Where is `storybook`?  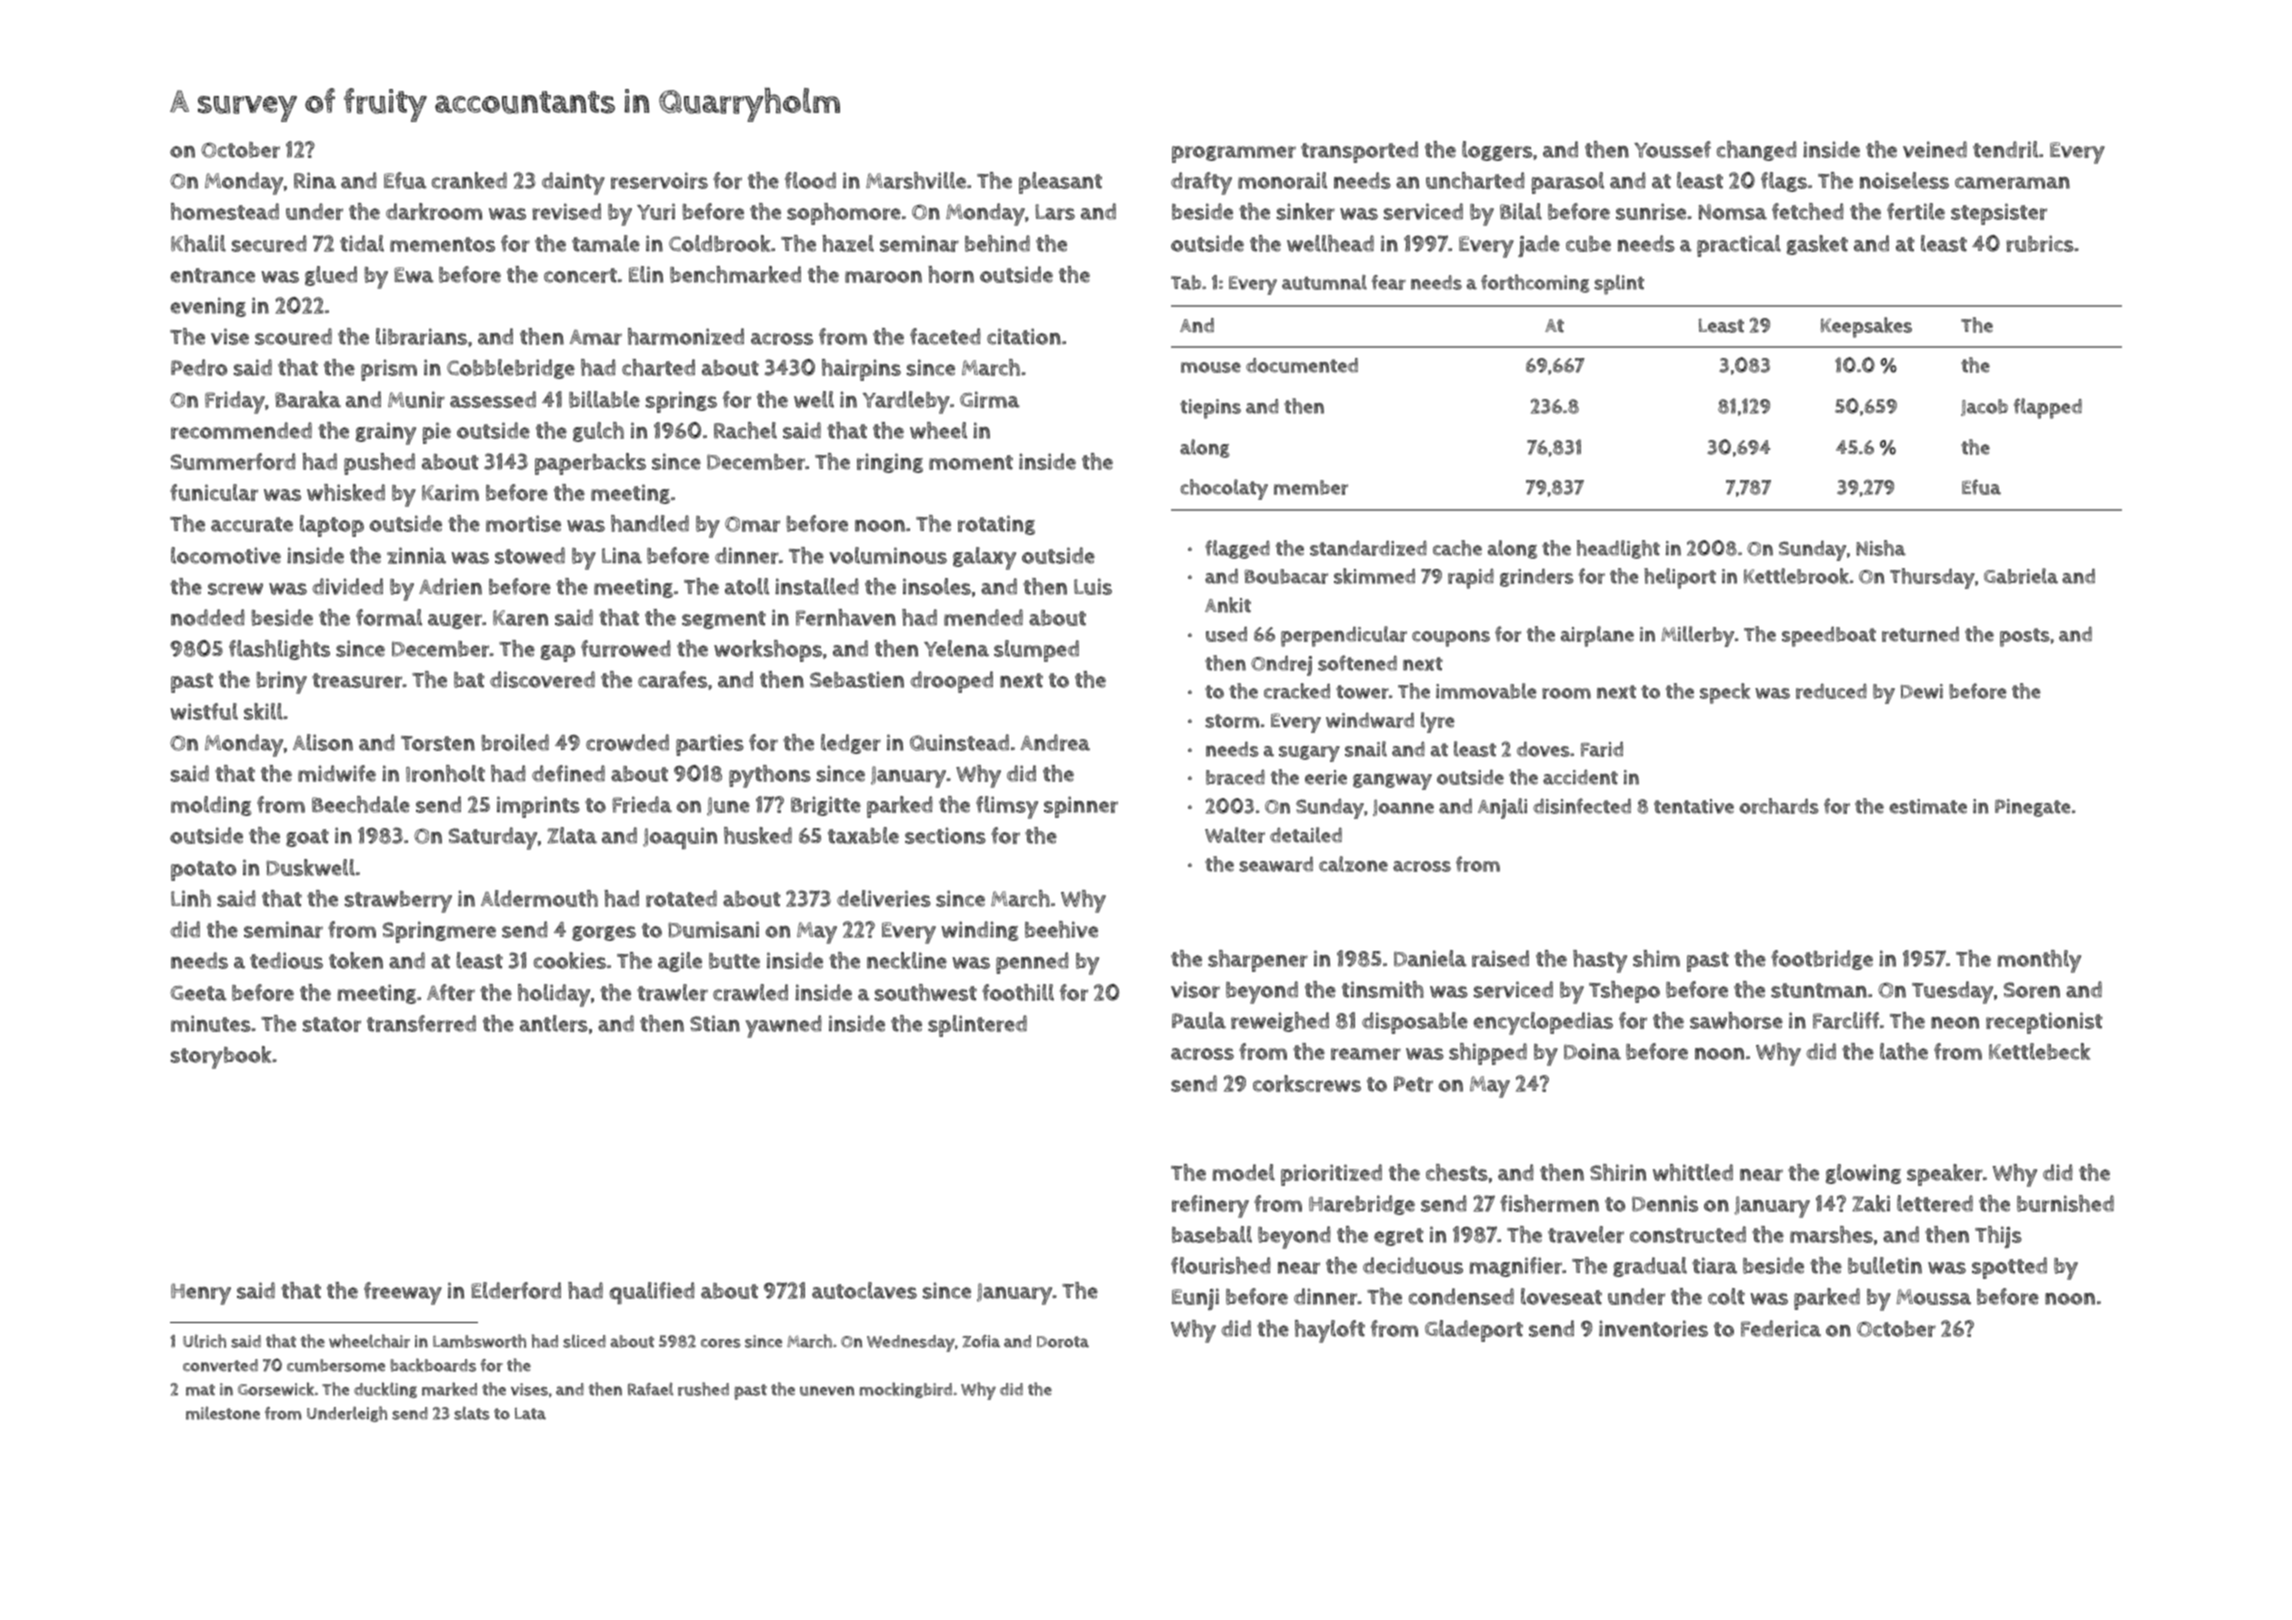
storybook is located at coordinates (221, 1057).
